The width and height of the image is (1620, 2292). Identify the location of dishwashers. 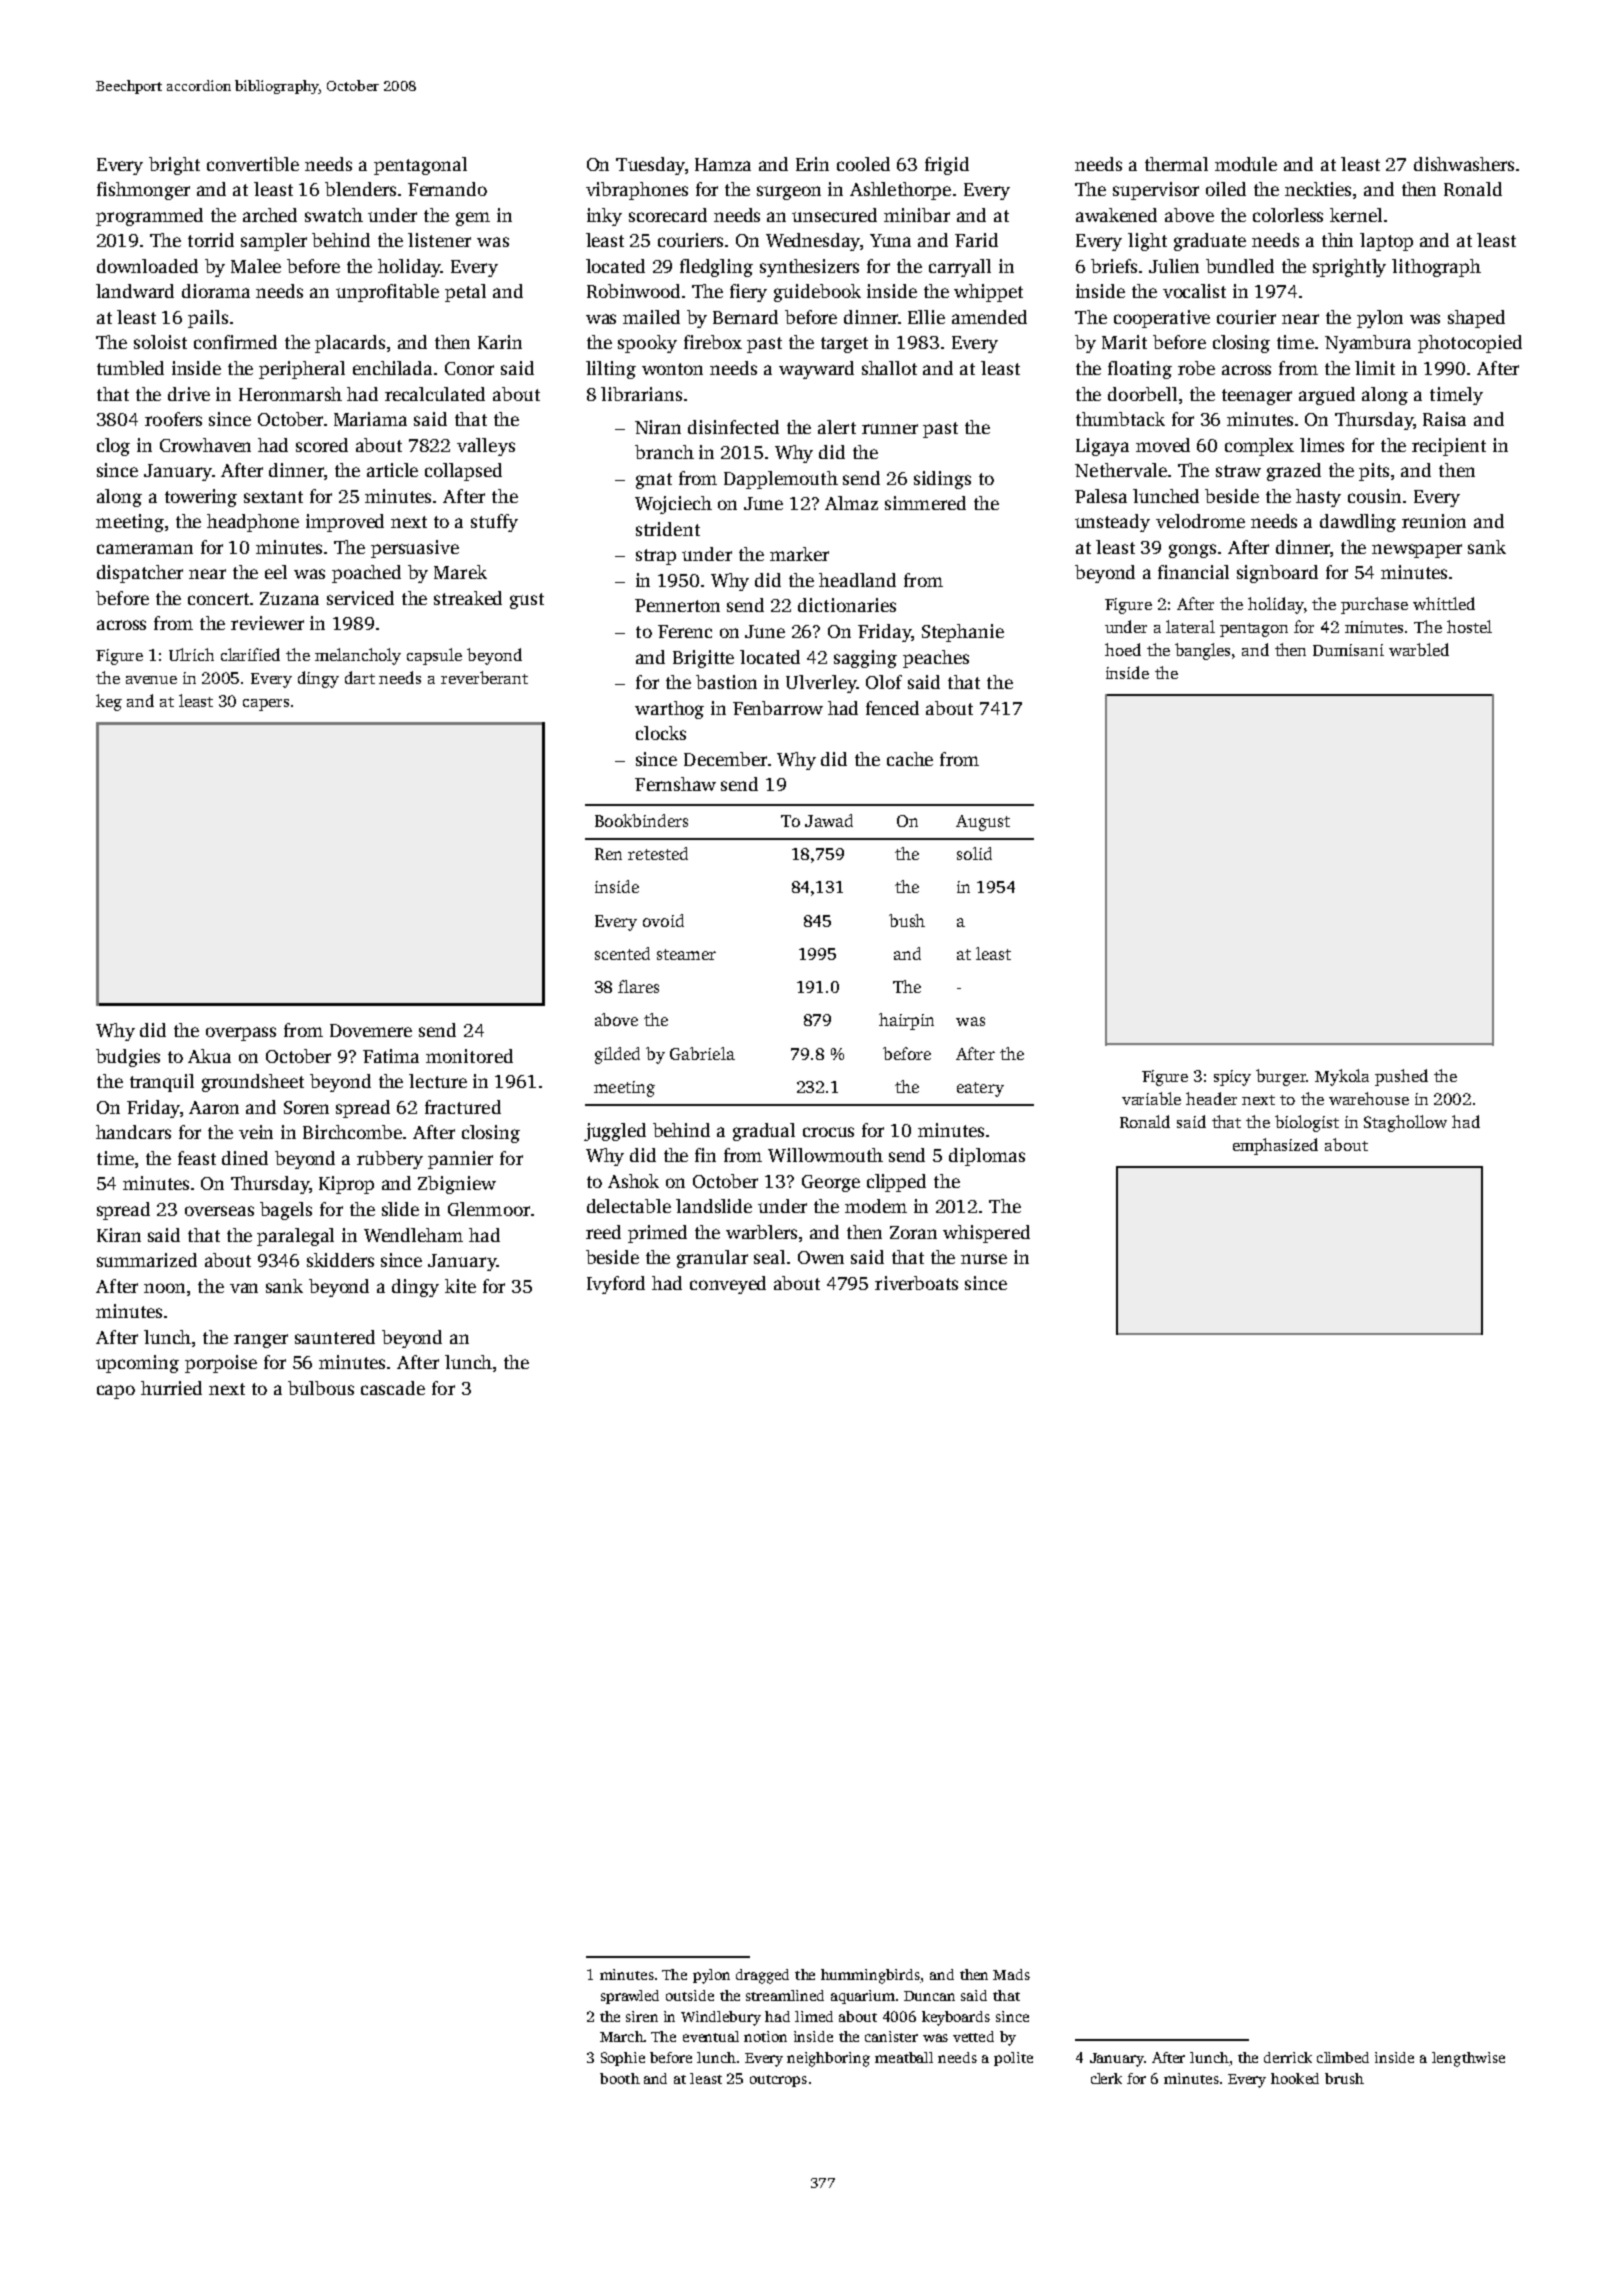
(1464, 164).
